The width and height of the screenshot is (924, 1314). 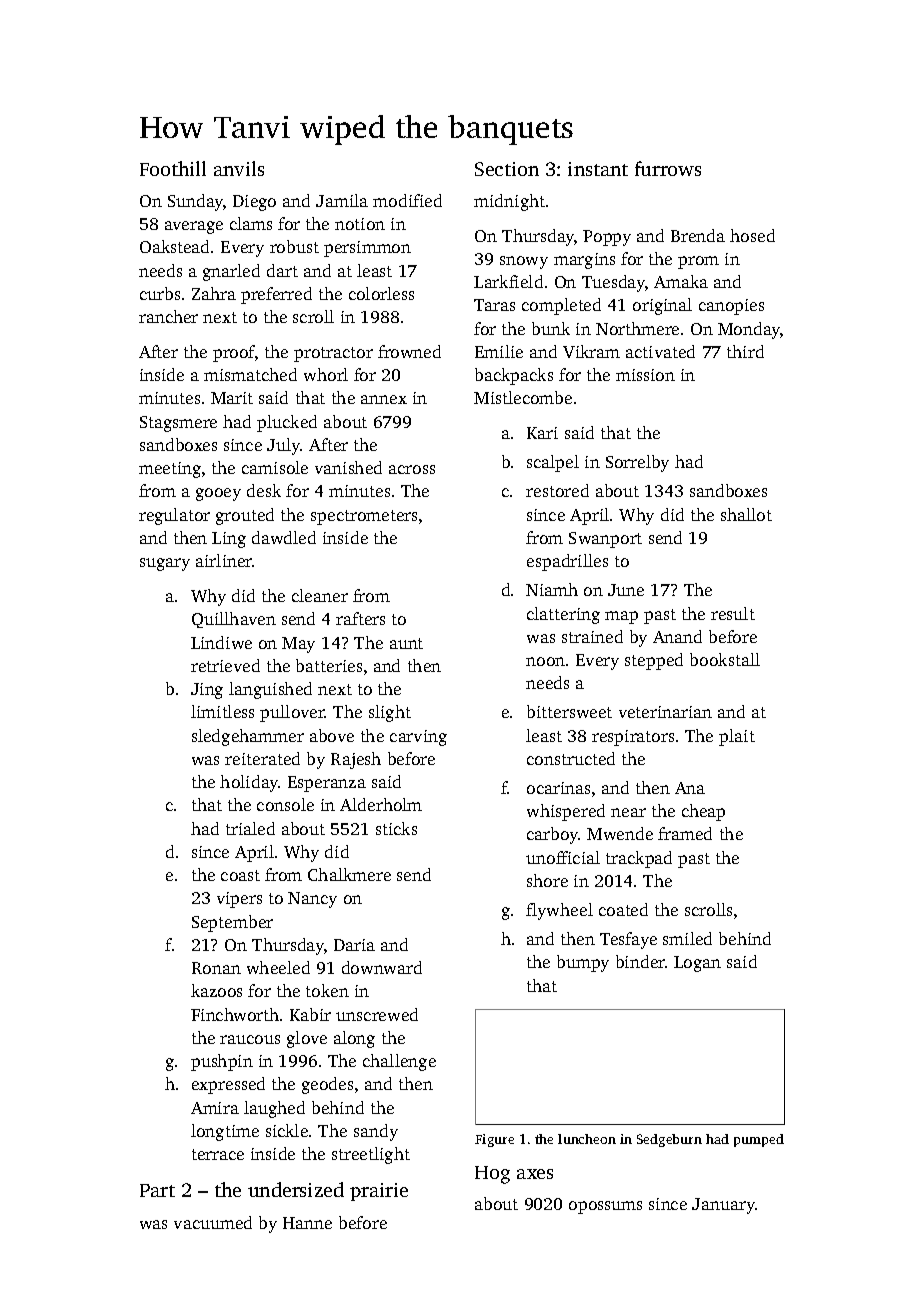 I want to click on Brenda, so click(x=698, y=235).
